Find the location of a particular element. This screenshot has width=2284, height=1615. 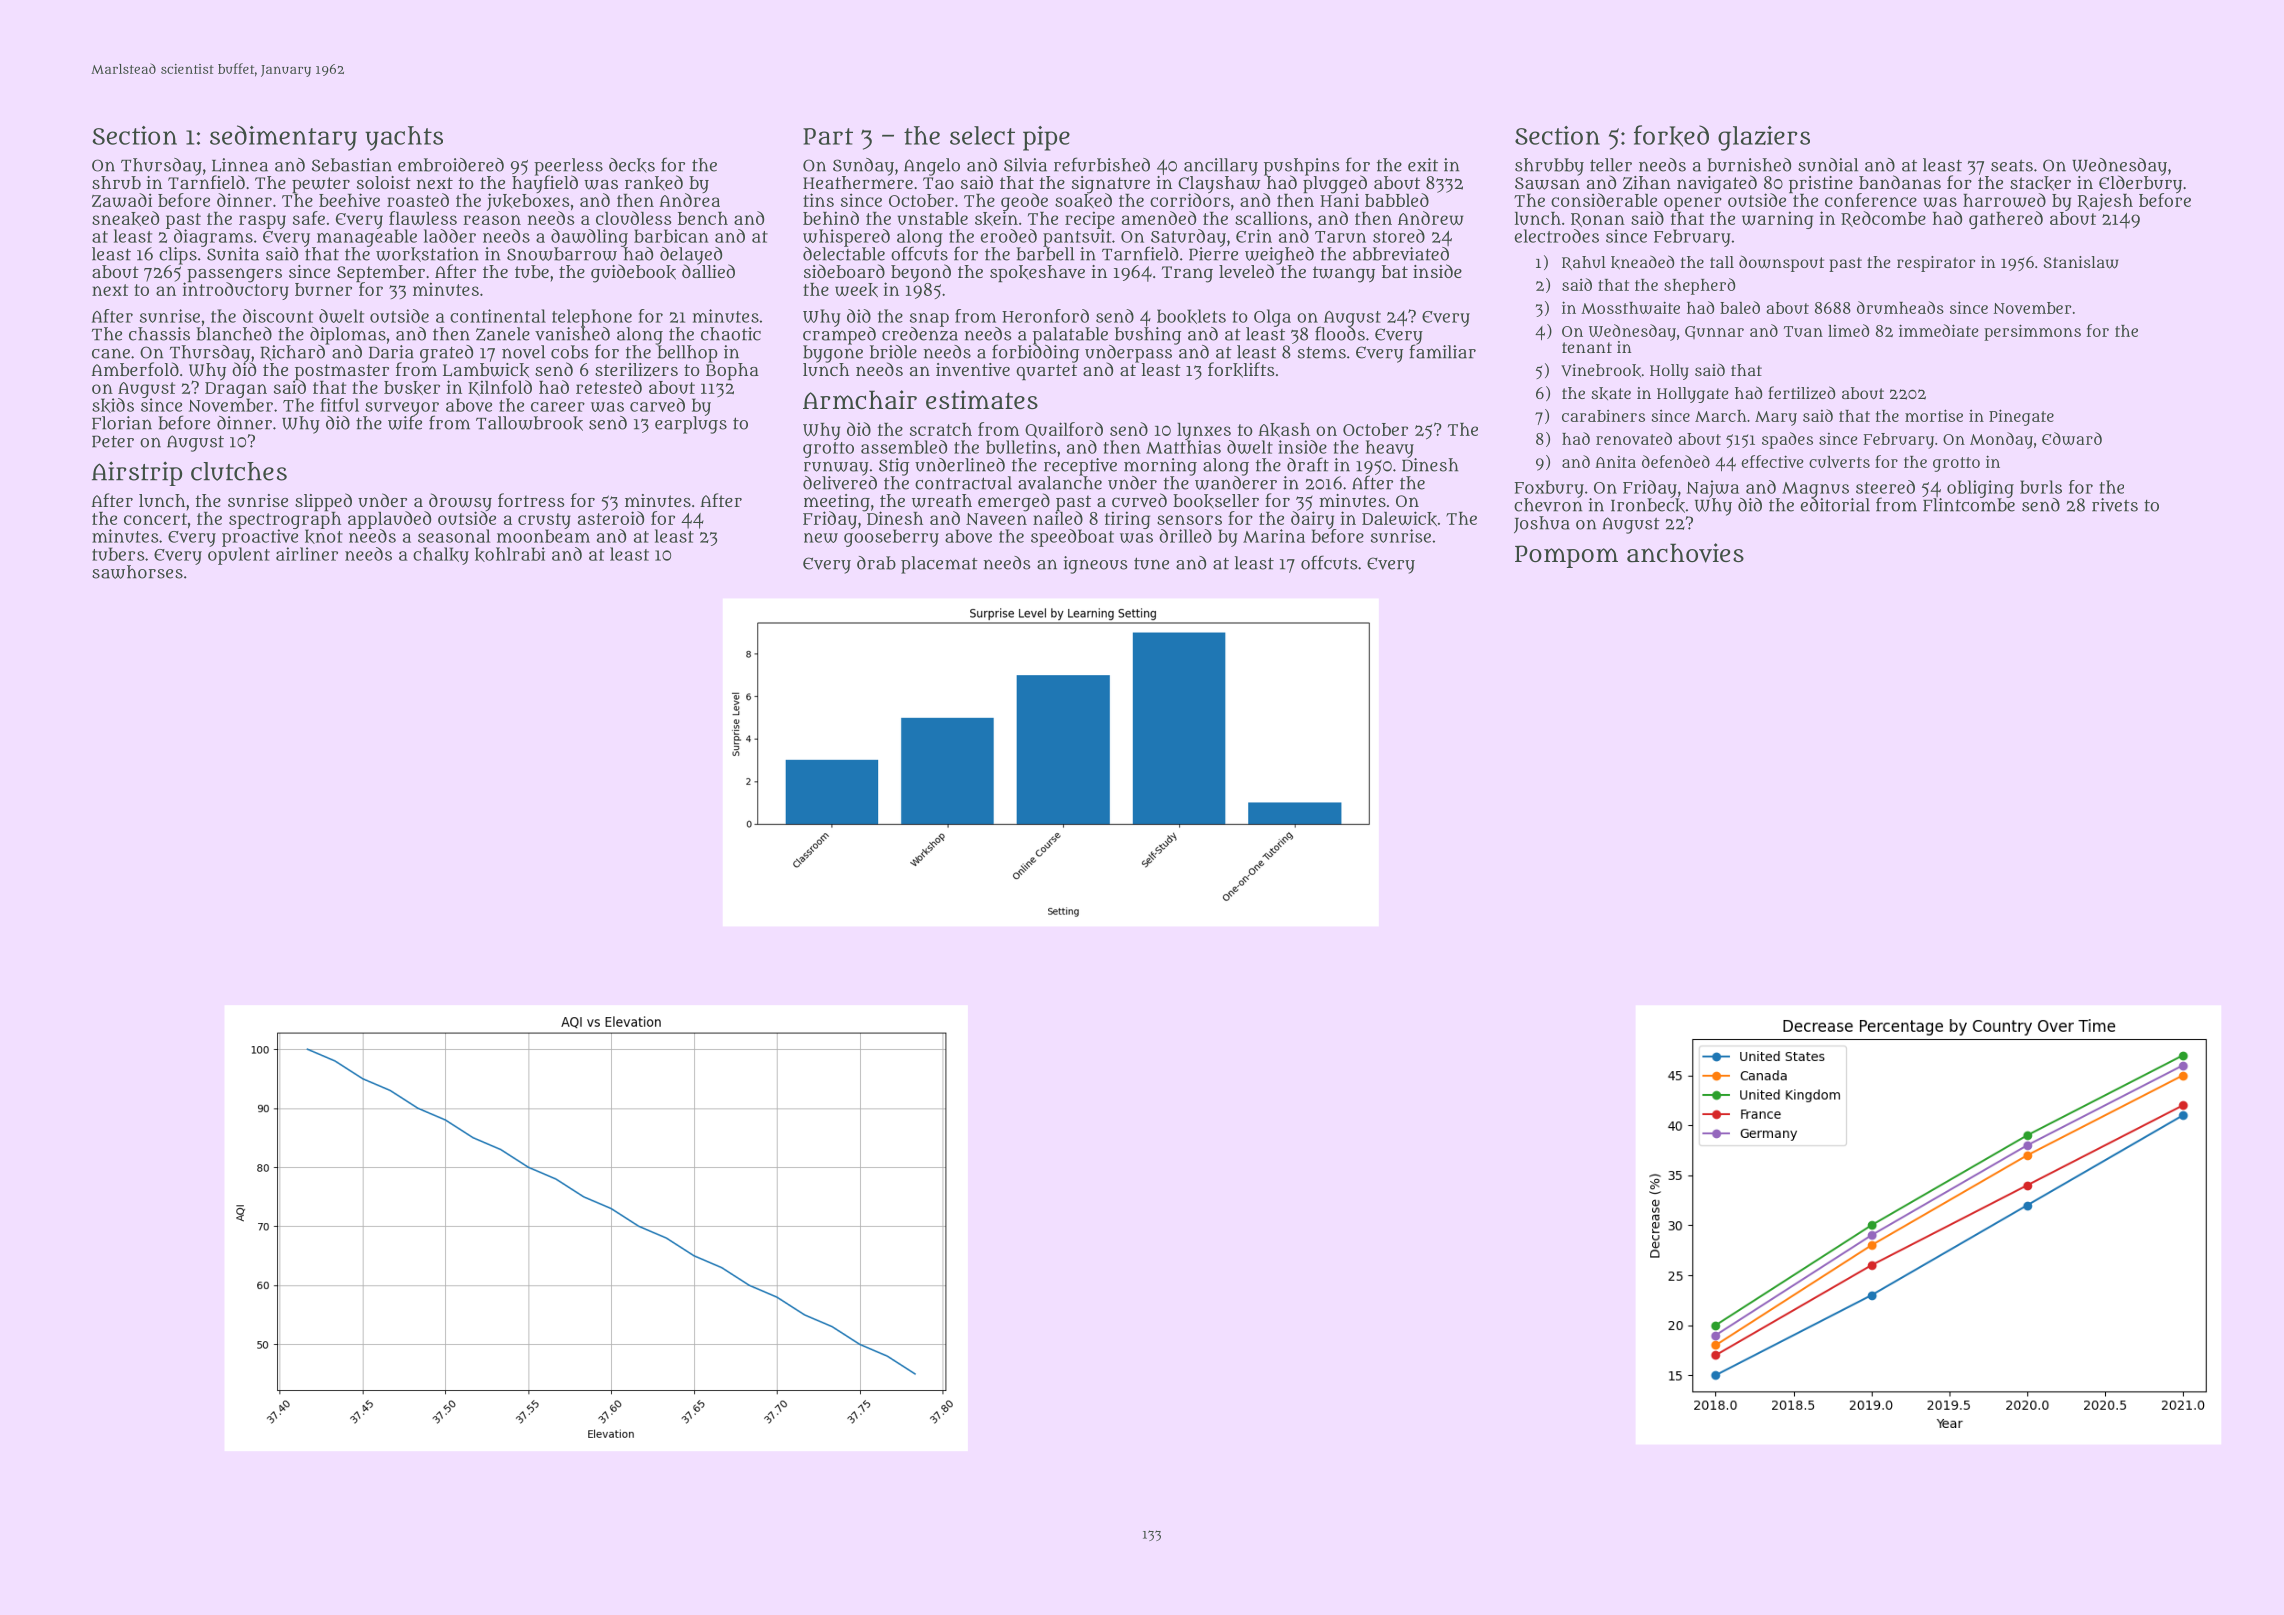

sawhorses is located at coordinates (137, 572).
